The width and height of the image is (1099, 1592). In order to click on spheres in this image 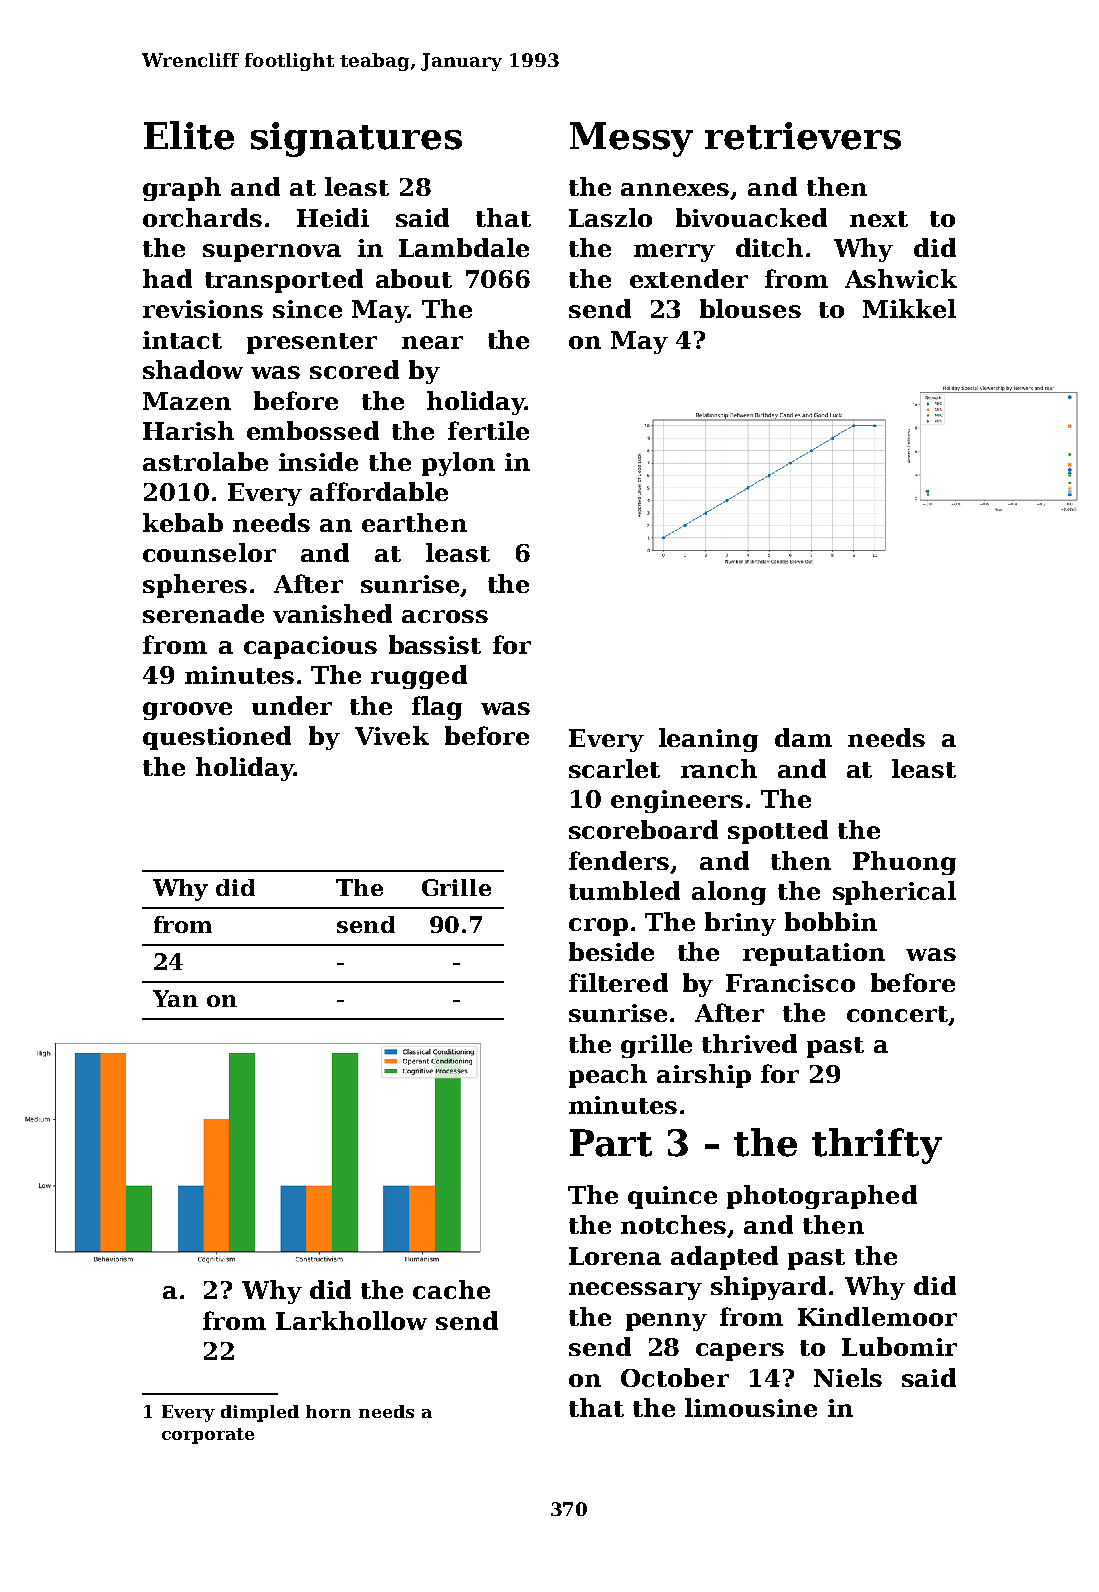, I will do `click(195, 586)`.
